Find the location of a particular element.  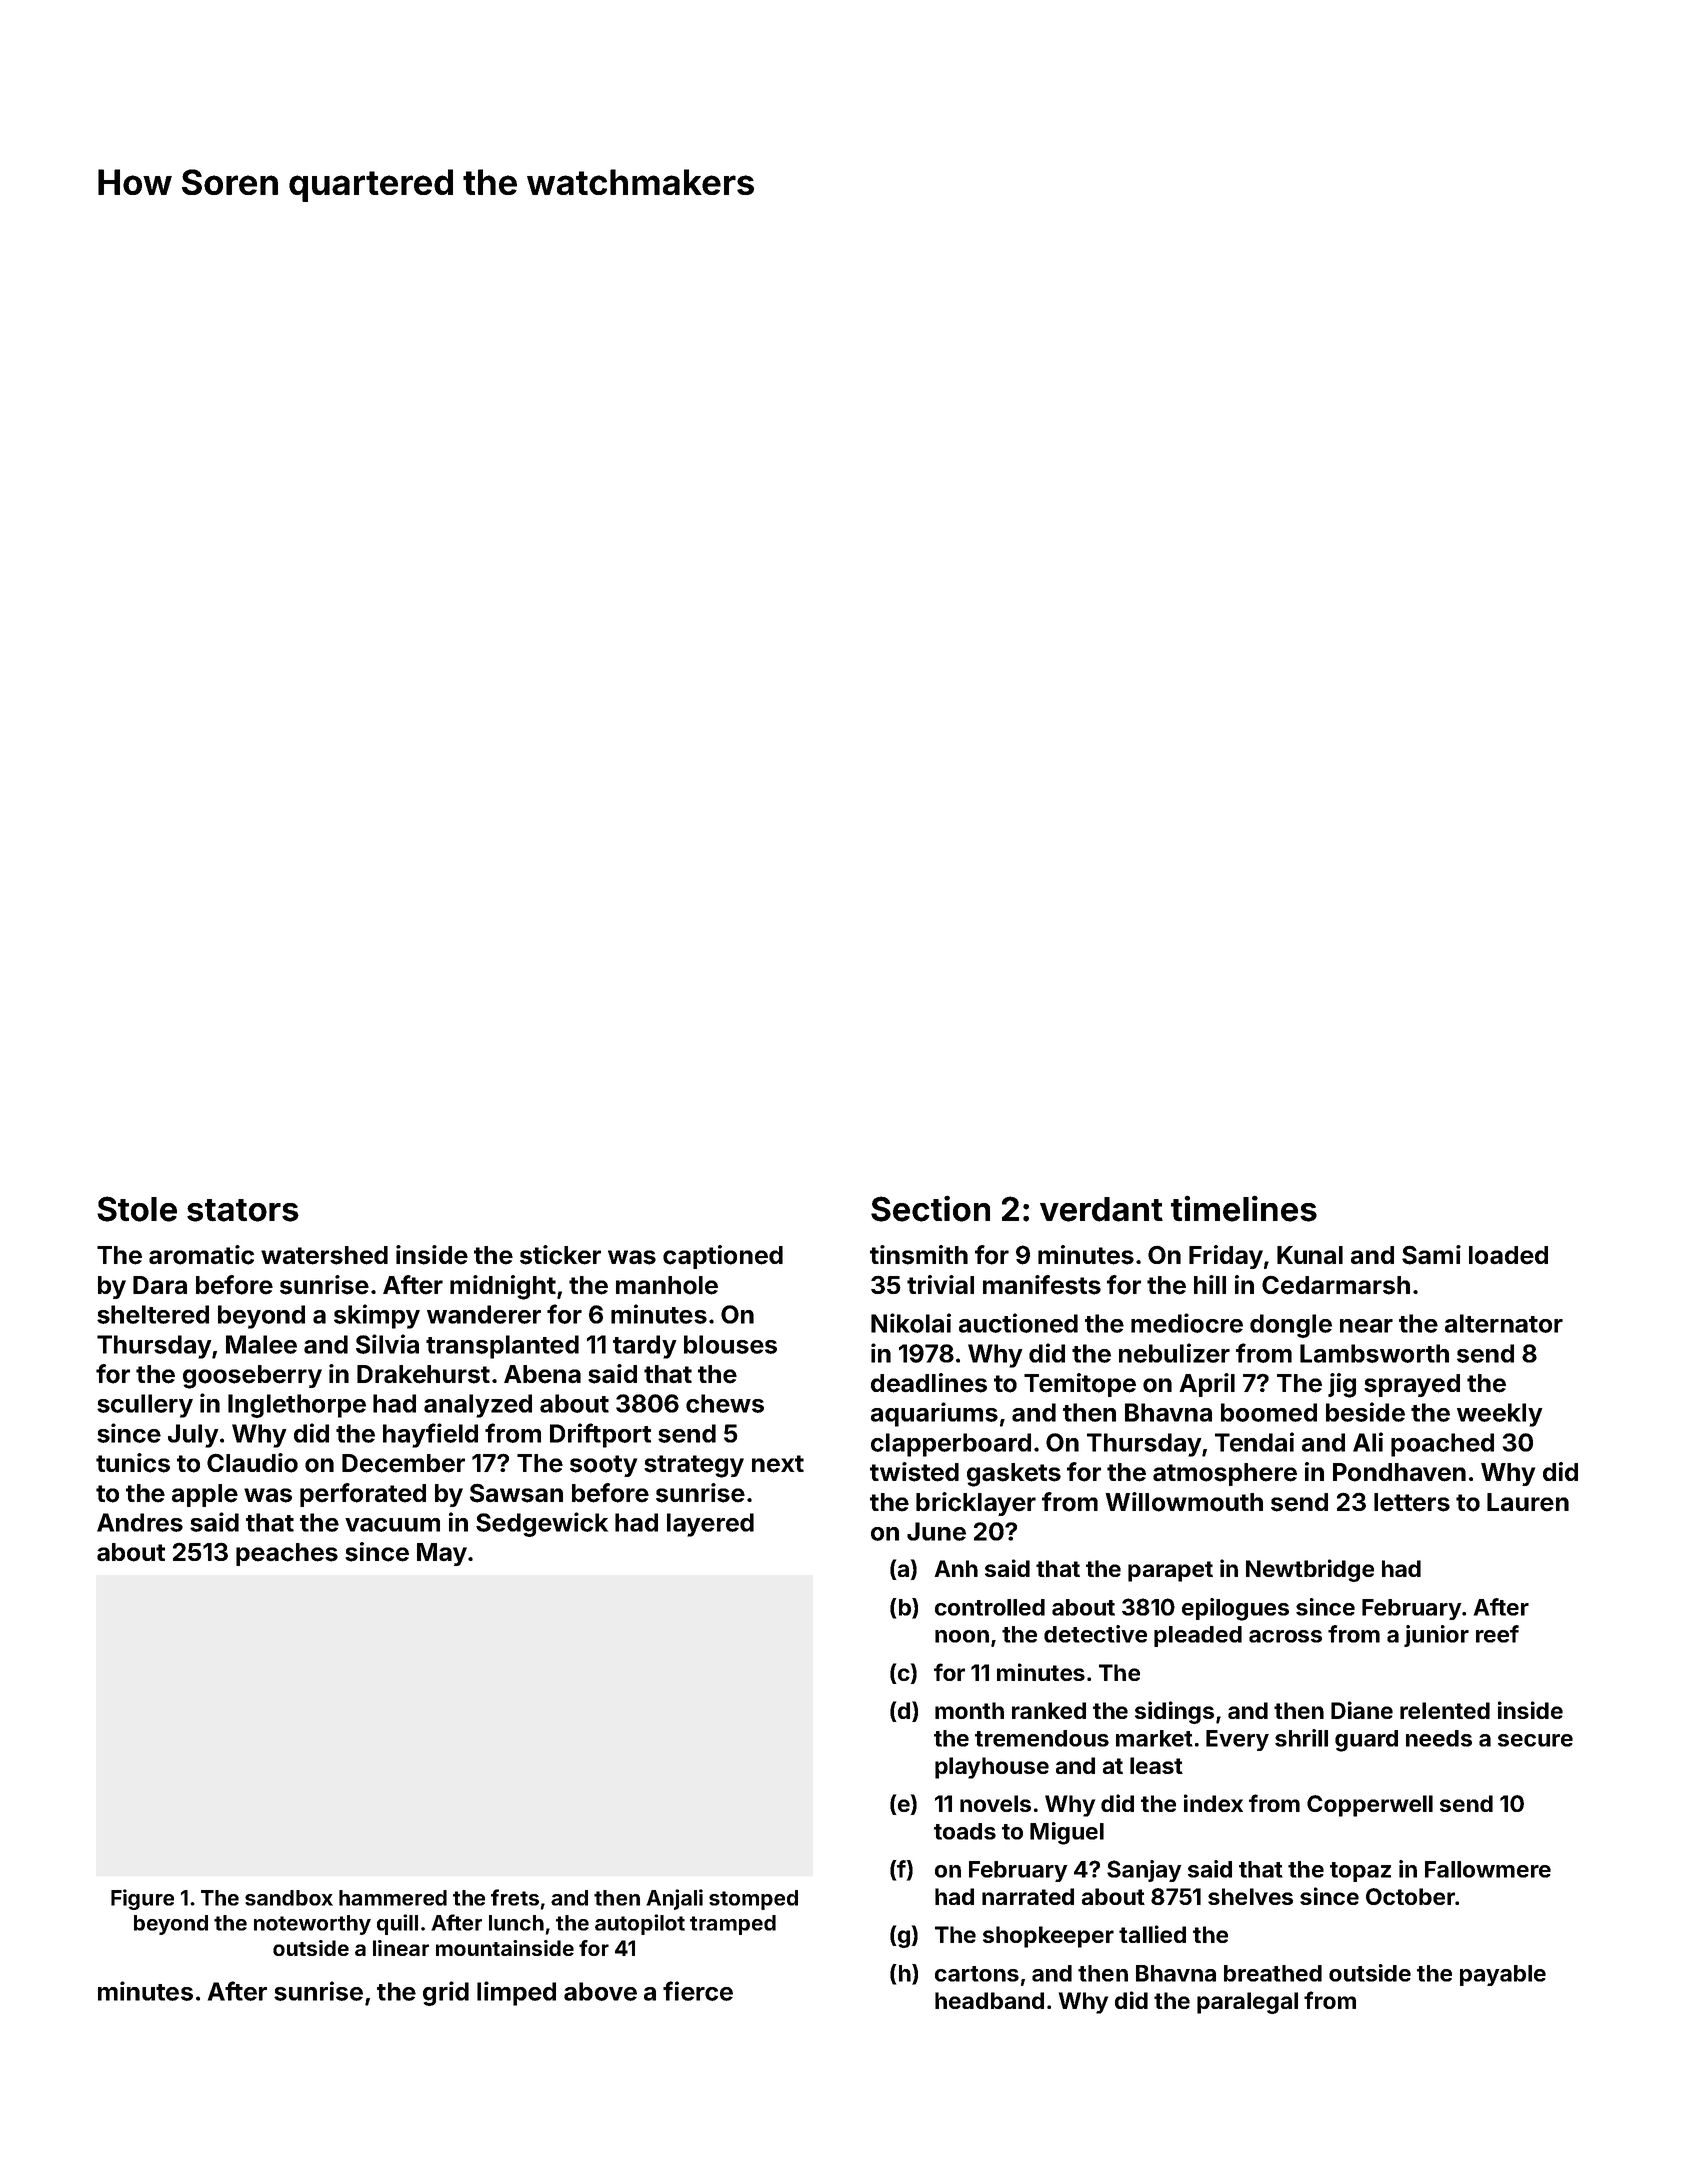

needs is located at coordinates (1439, 1738).
